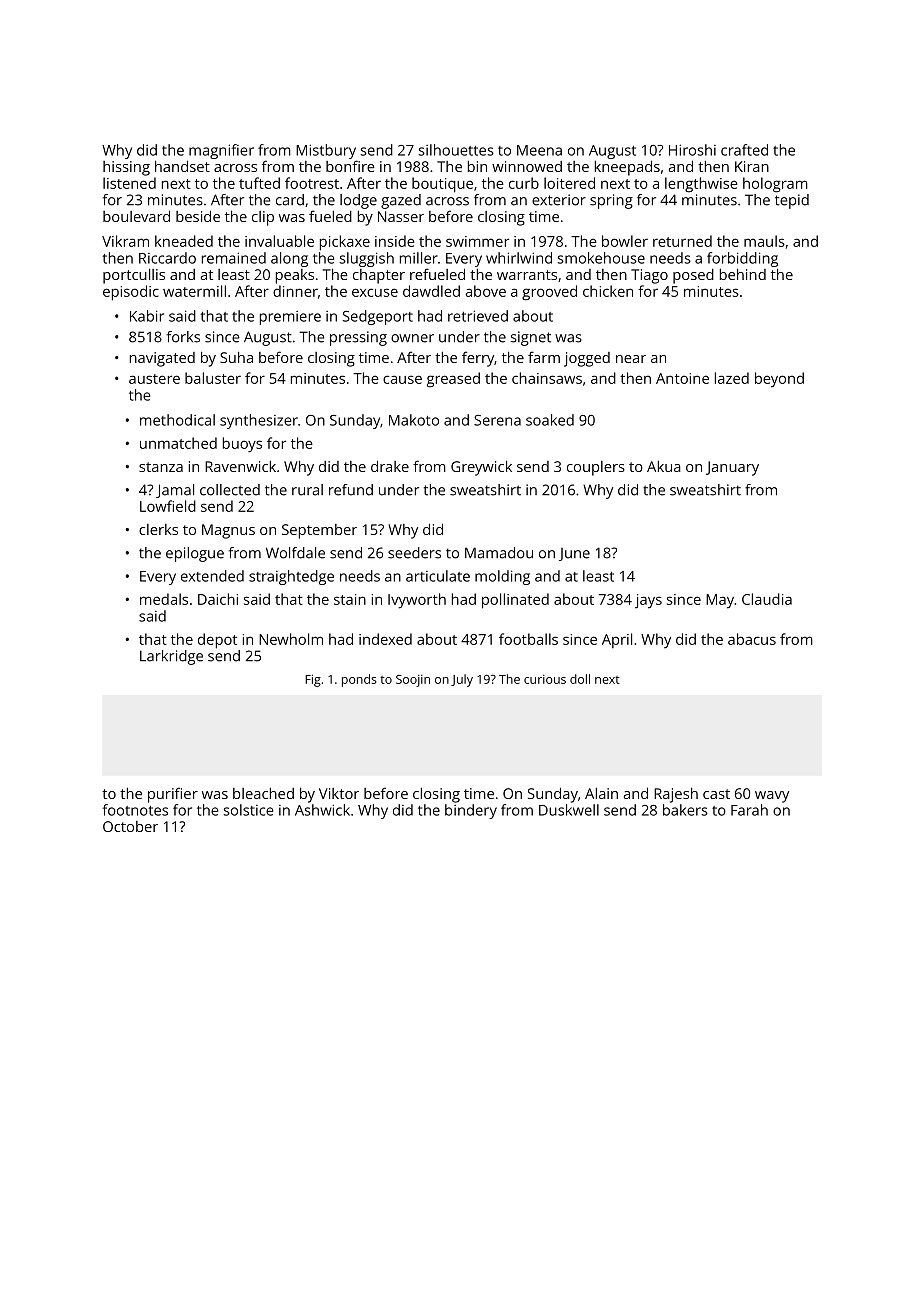  Describe the element at coordinates (289, 259) in the page. I see `along` at that location.
